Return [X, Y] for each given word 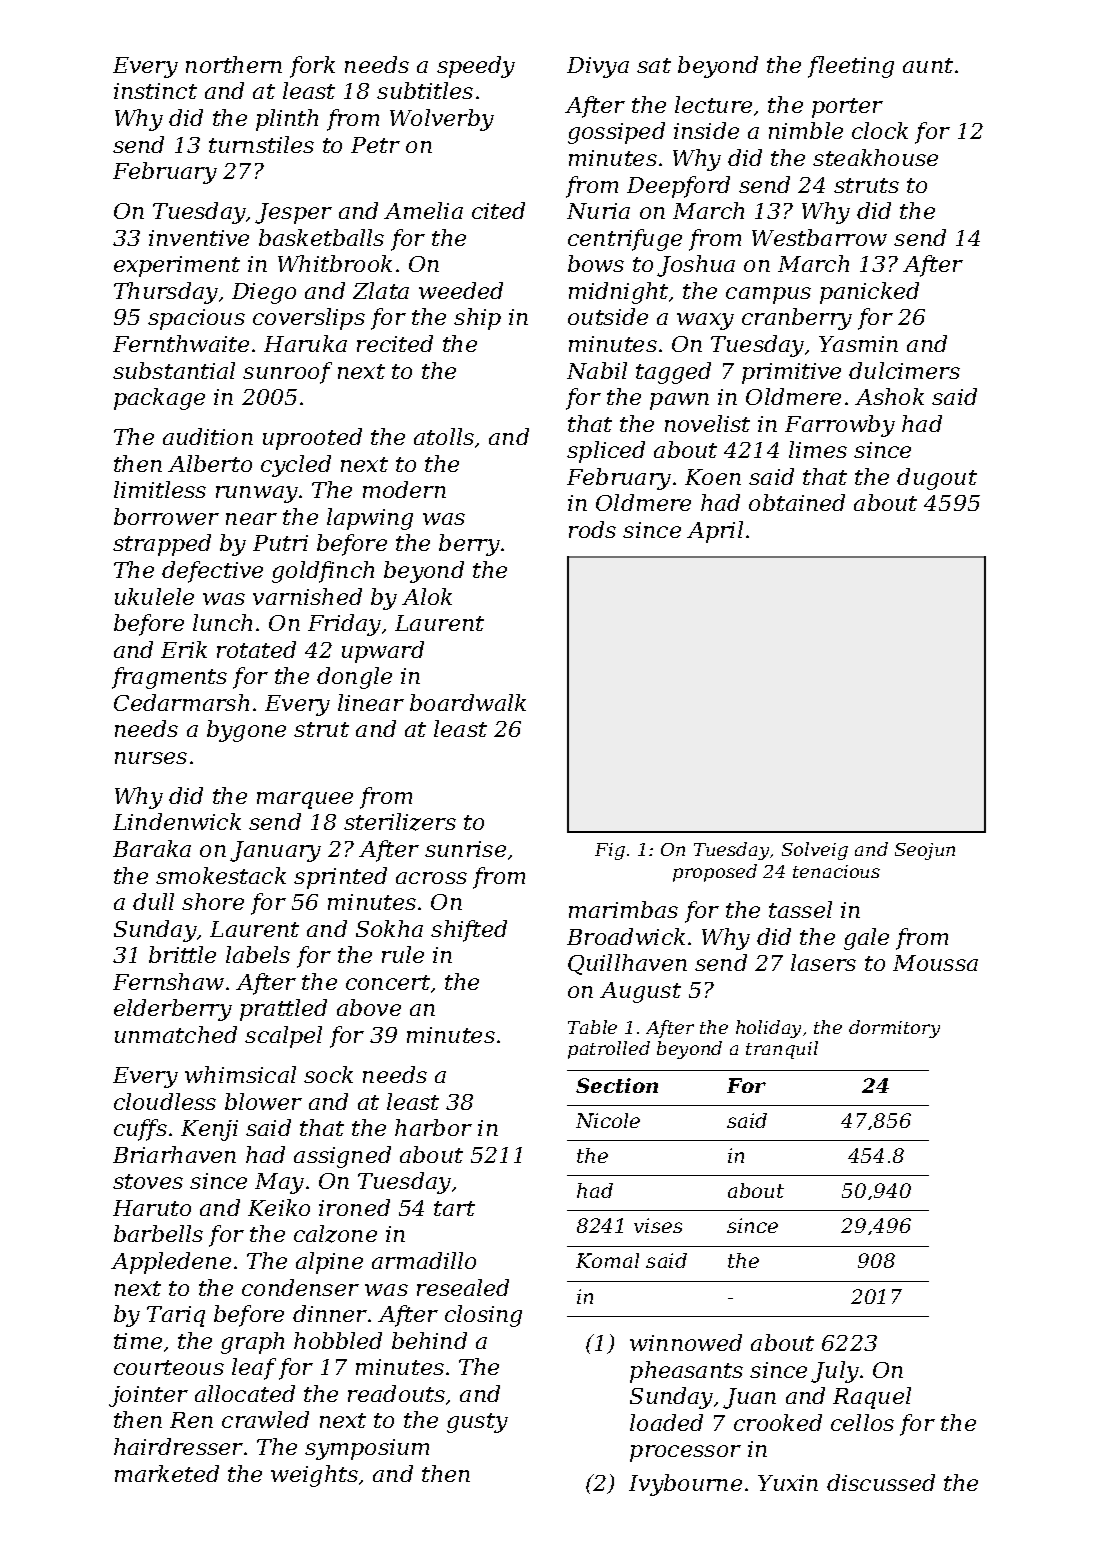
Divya [598, 67]
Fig [610, 851]
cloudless [165, 1101]
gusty [477, 1423]
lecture [713, 104]
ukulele [154, 596]
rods [592, 529]
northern [234, 64]
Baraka [152, 848]
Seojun [925, 851]
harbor [433, 1127]
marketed [167, 1473]
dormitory [894, 1029]
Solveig [815, 851]
